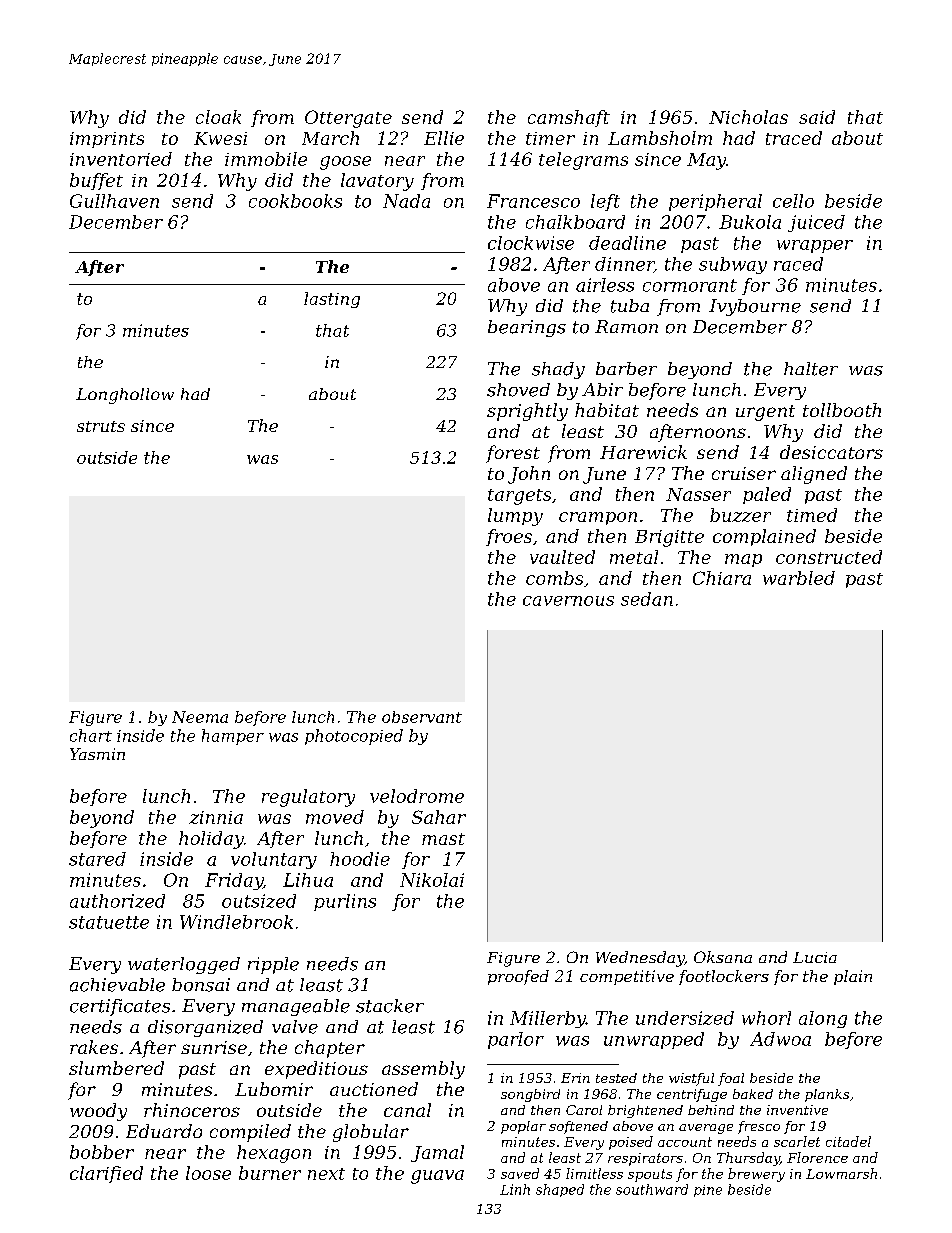 Image resolution: width=952 pixels, height=1233 pixels. What do you see at coordinates (125, 396) in the screenshot?
I see `Longhollow` at bounding box center [125, 396].
